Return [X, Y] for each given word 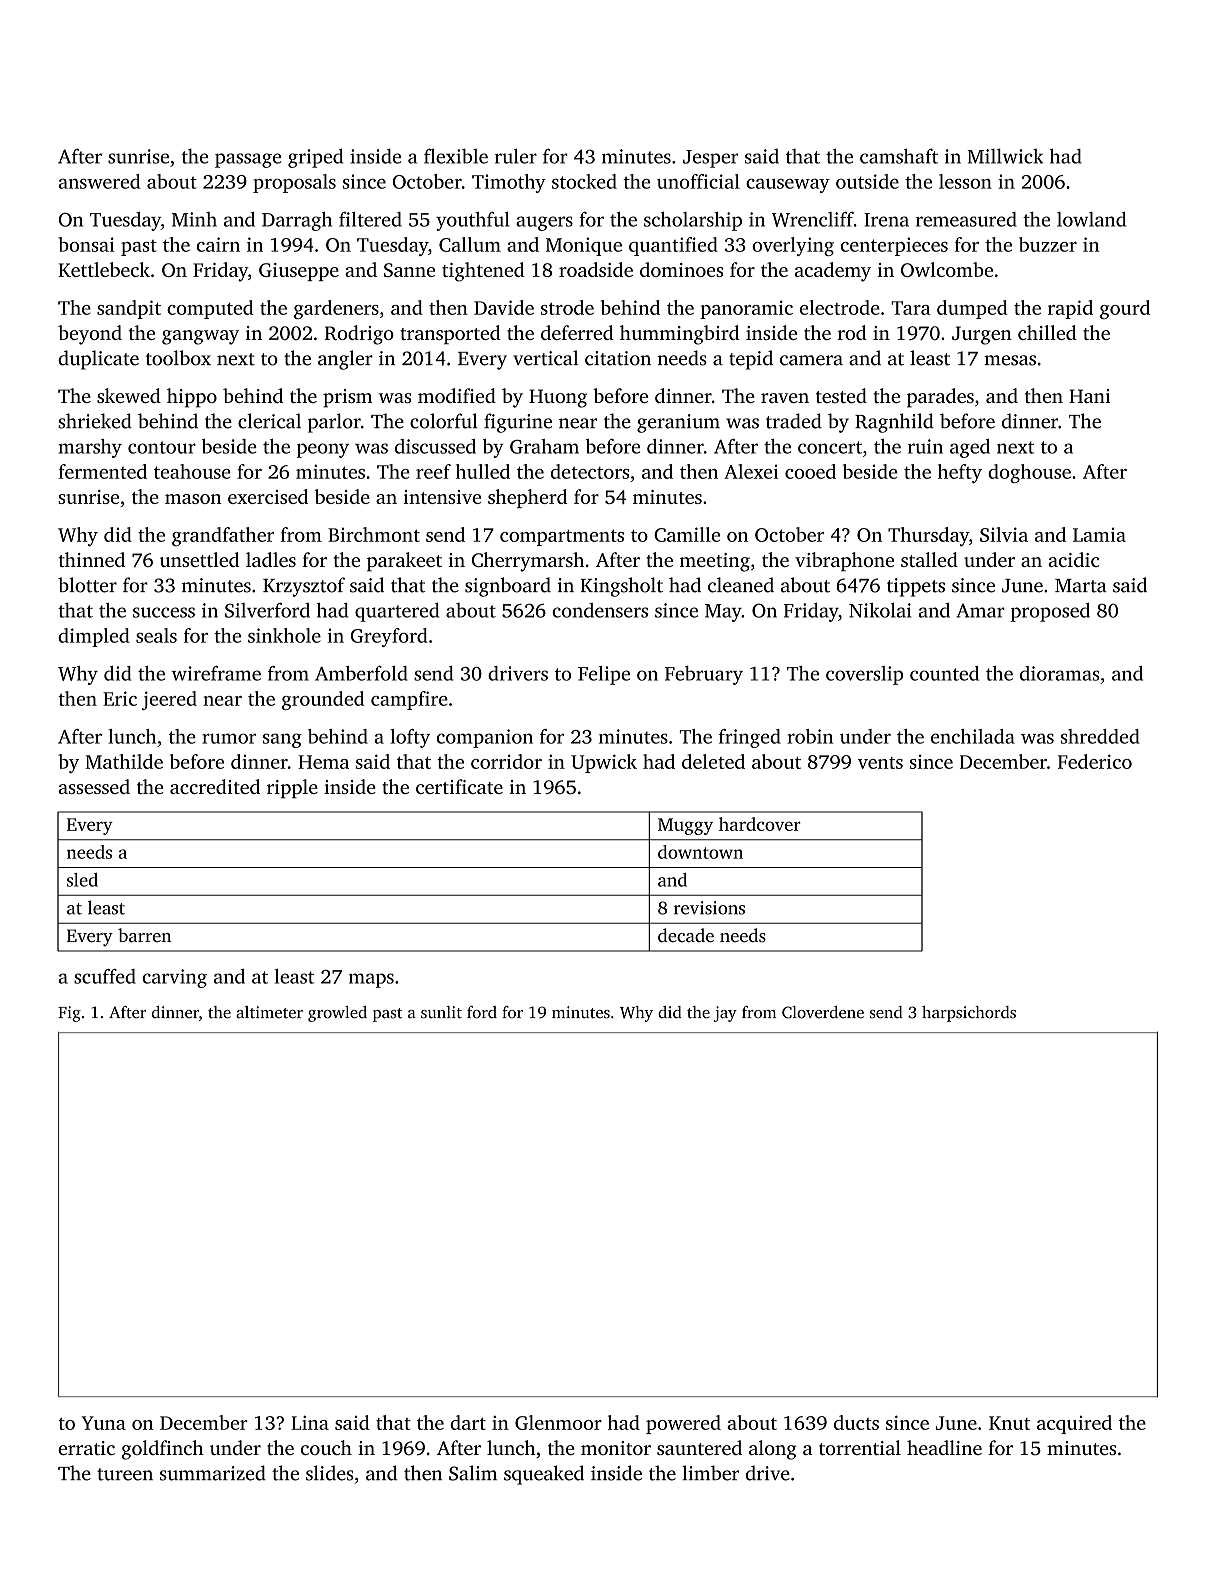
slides [330, 1473]
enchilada [973, 736]
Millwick [1005, 156]
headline [944, 1447]
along [773, 1450]
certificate [459, 786]
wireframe [216, 673]
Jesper [710, 159]
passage [248, 160]
